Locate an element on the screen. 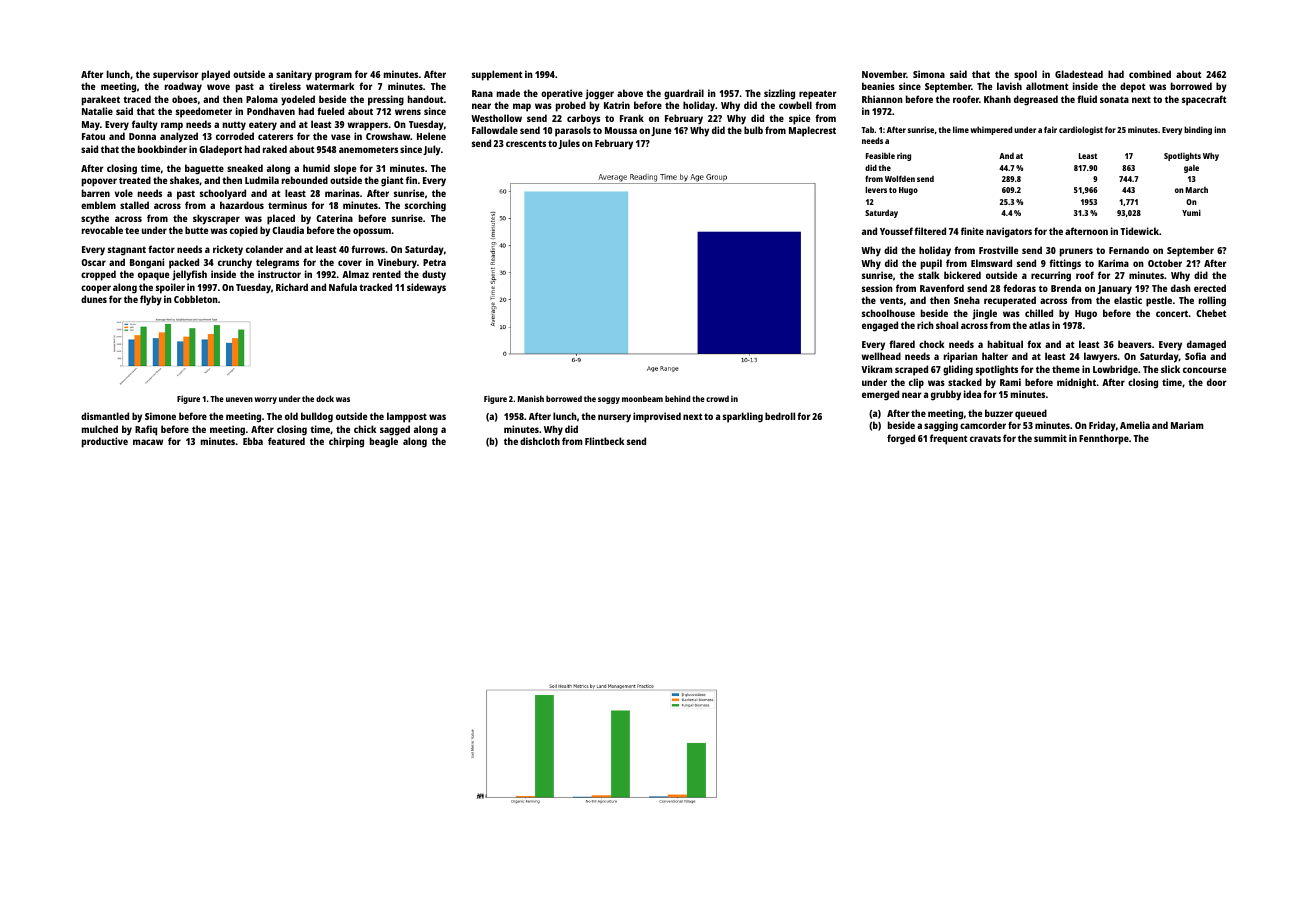  Flintbeck is located at coordinates (604, 441).
